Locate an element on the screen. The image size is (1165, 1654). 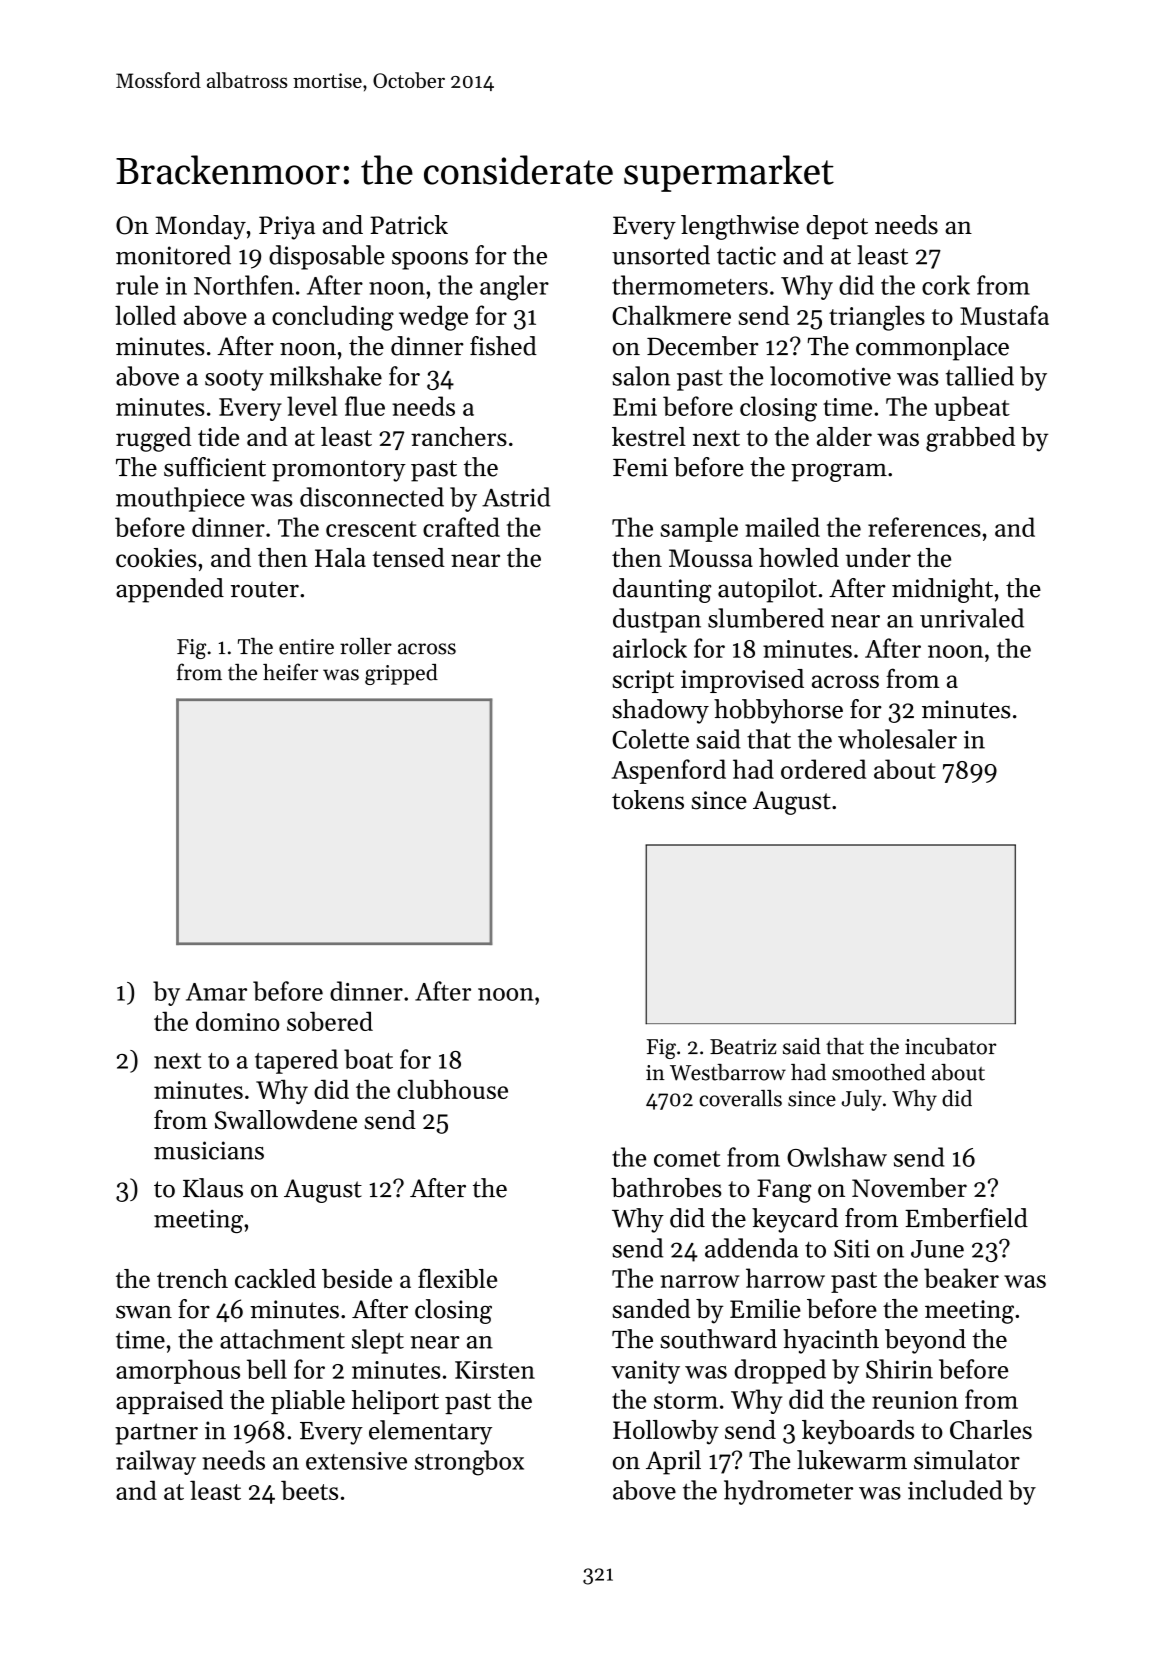
April is located at coordinates (673, 1462).
